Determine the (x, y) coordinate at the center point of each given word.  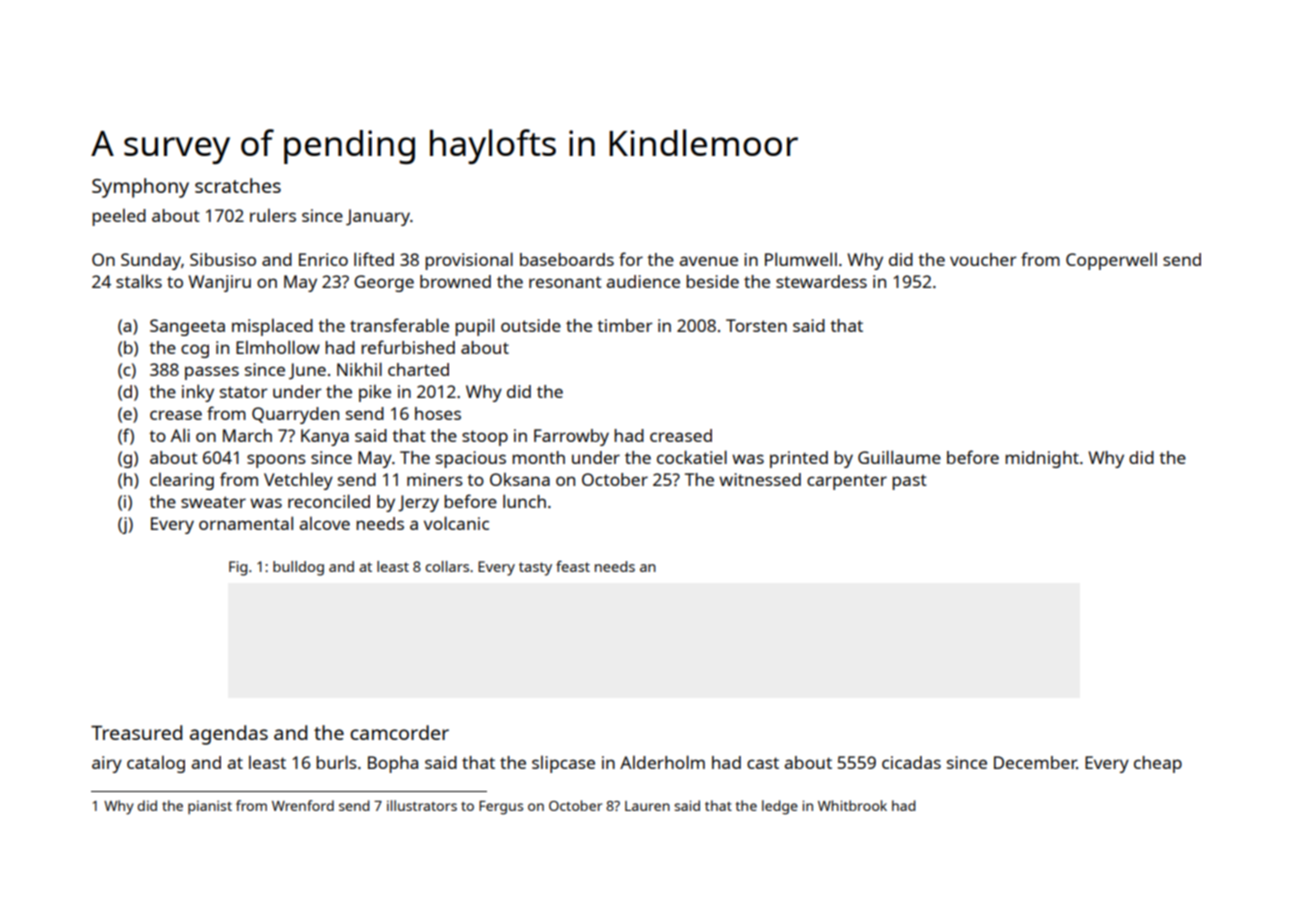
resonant (565, 282)
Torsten (756, 325)
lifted (374, 259)
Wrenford (303, 805)
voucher (983, 259)
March (247, 435)
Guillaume (899, 457)
